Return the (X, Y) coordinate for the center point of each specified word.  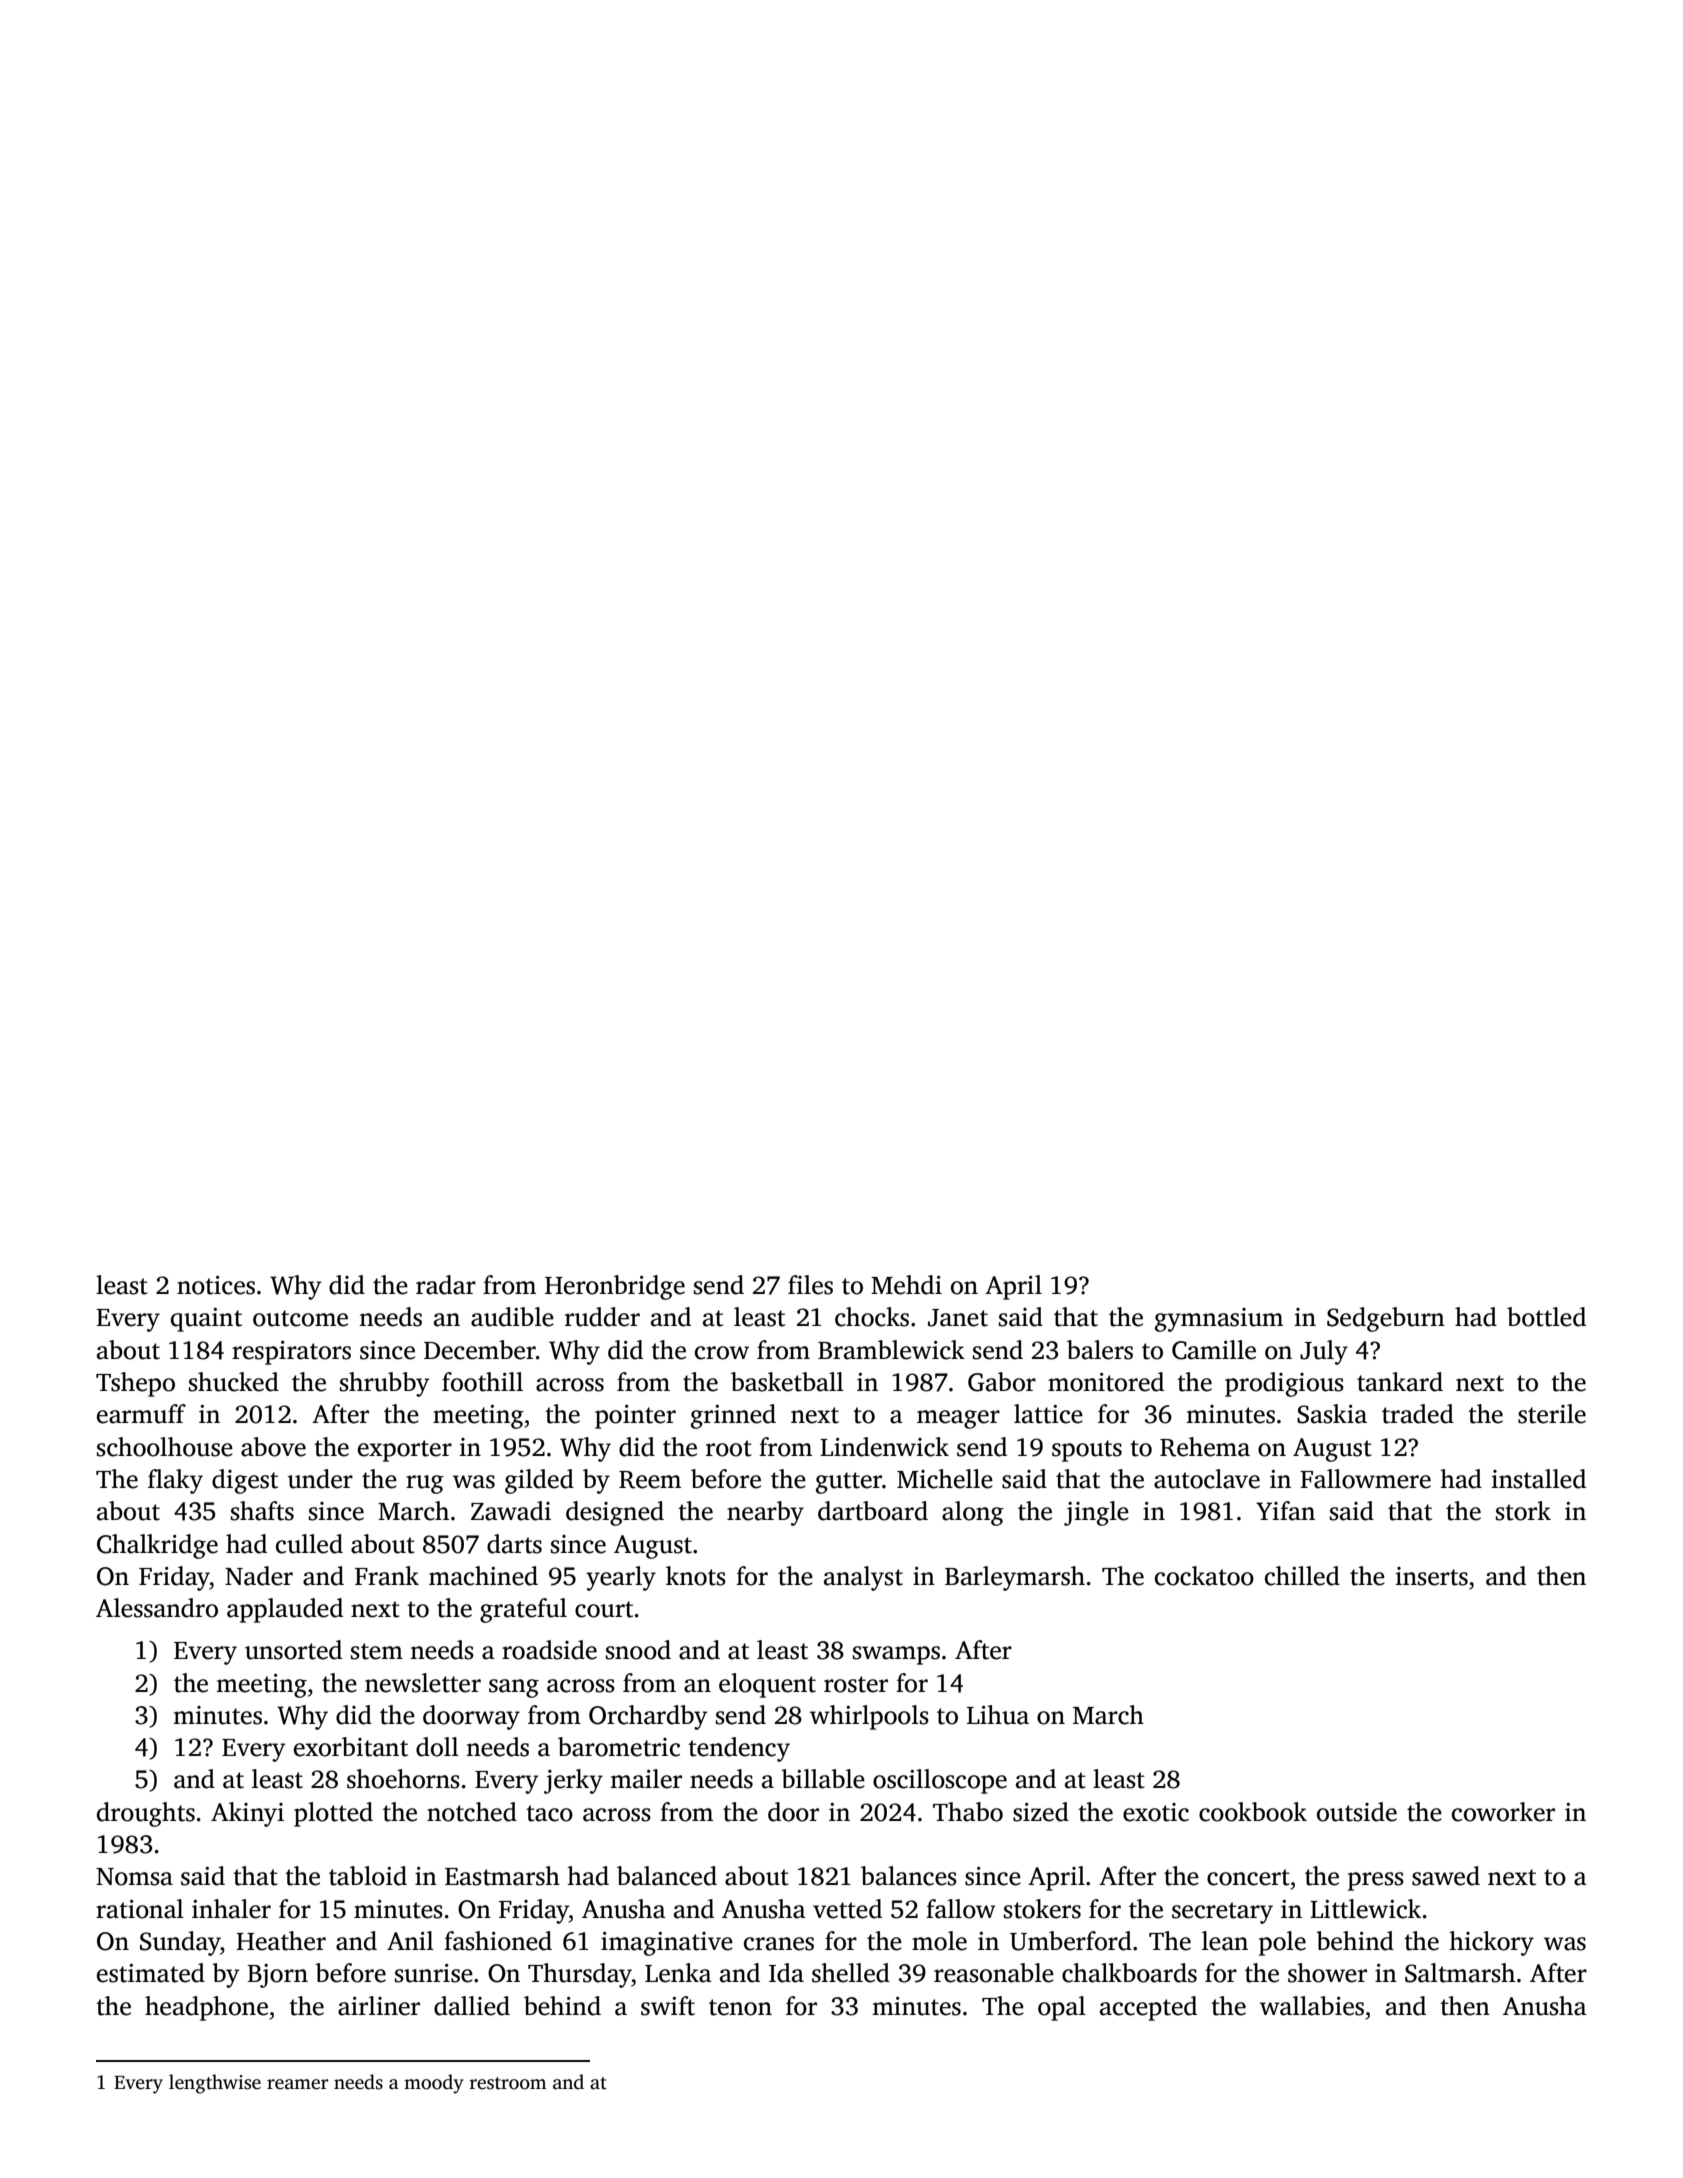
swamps (896, 1655)
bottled (1546, 1317)
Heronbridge (615, 1287)
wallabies (1312, 2006)
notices (216, 1285)
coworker (1503, 1812)
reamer (297, 2084)
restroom (508, 2083)
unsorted (293, 1650)
